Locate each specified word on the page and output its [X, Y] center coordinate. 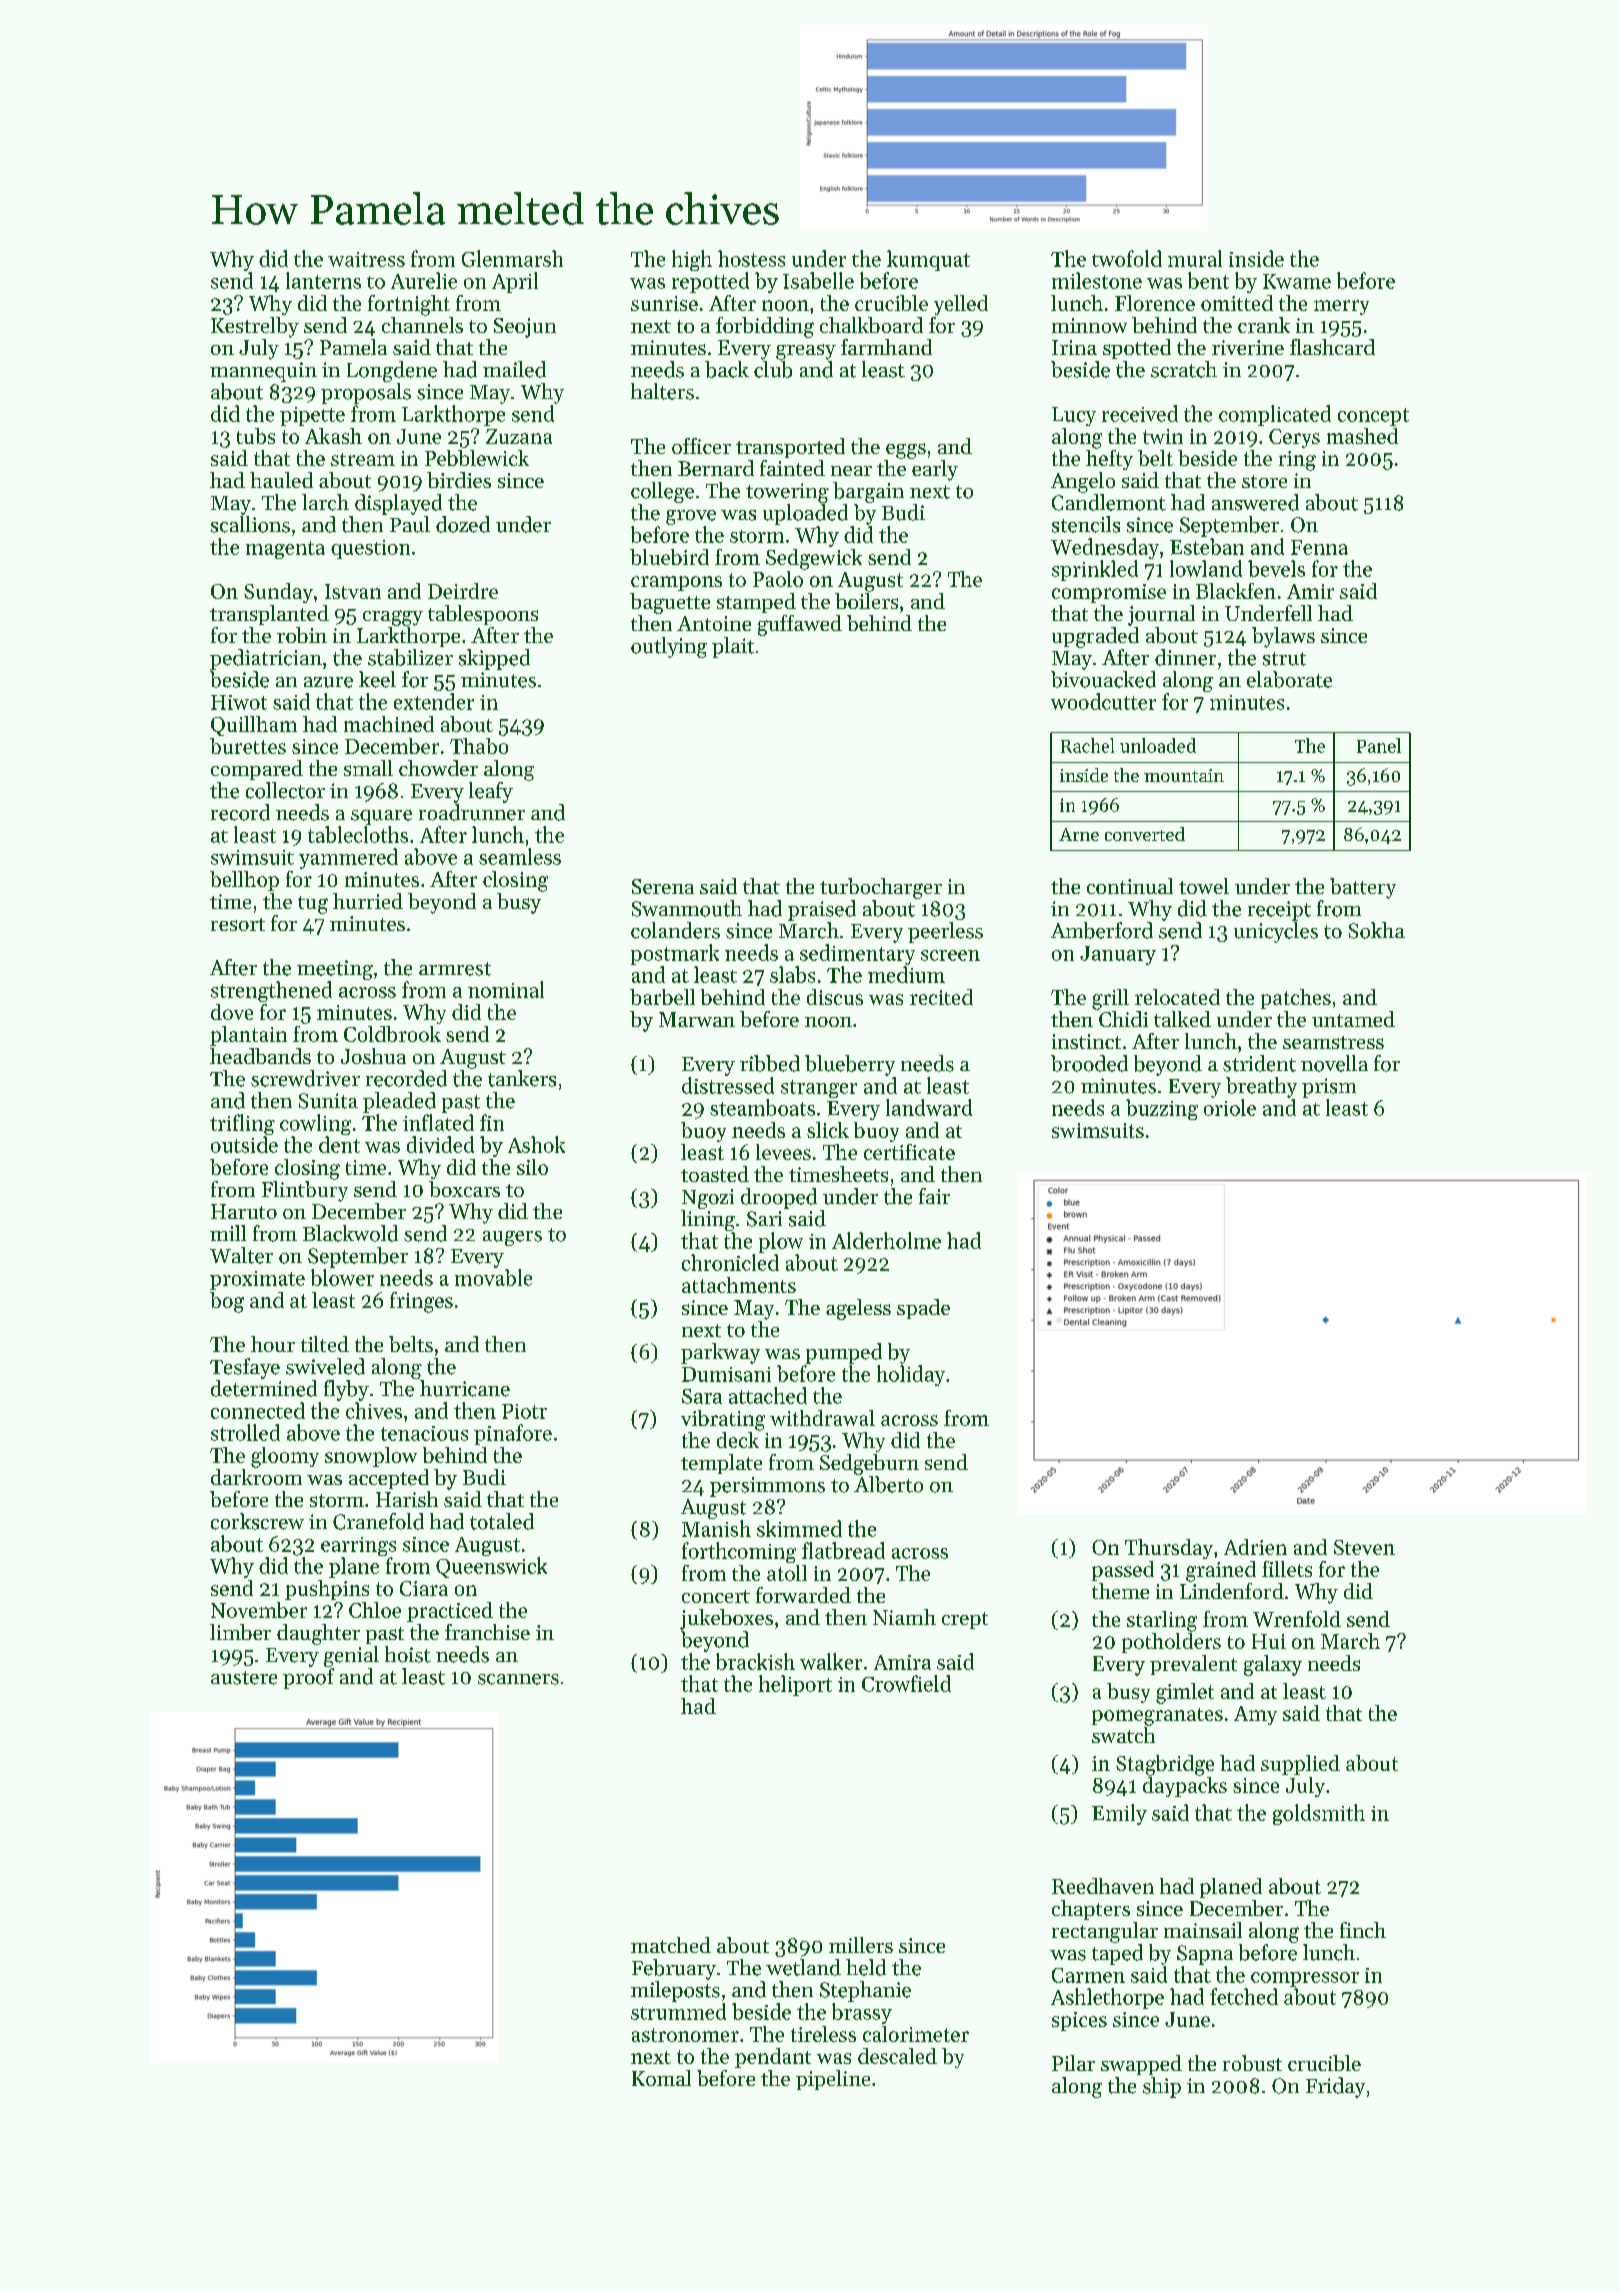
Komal [661, 2078]
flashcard [1332, 347]
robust [1252, 2063]
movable [493, 1277]
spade [923, 1309]
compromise [1109, 593]
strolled [245, 1432]
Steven [1364, 1547]
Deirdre [463, 591]
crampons [676, 583]
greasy [806, 352]
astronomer [685, 2035]
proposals [366, 393]
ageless [858, 1309]
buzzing [1162, 1109]
